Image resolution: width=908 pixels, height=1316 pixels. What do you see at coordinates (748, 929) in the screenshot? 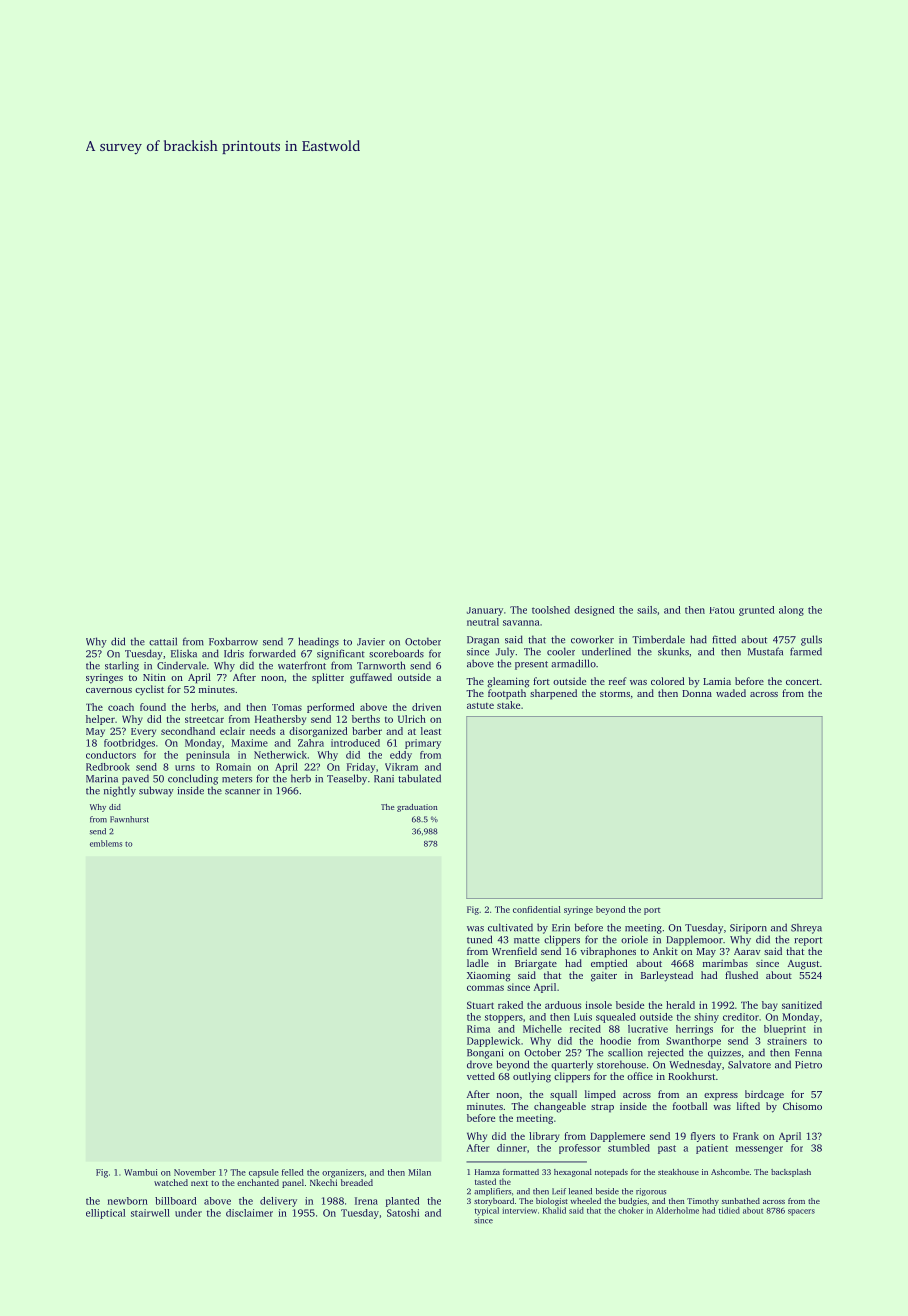
I see `Siriporn` at bounding box center [748, 929].
